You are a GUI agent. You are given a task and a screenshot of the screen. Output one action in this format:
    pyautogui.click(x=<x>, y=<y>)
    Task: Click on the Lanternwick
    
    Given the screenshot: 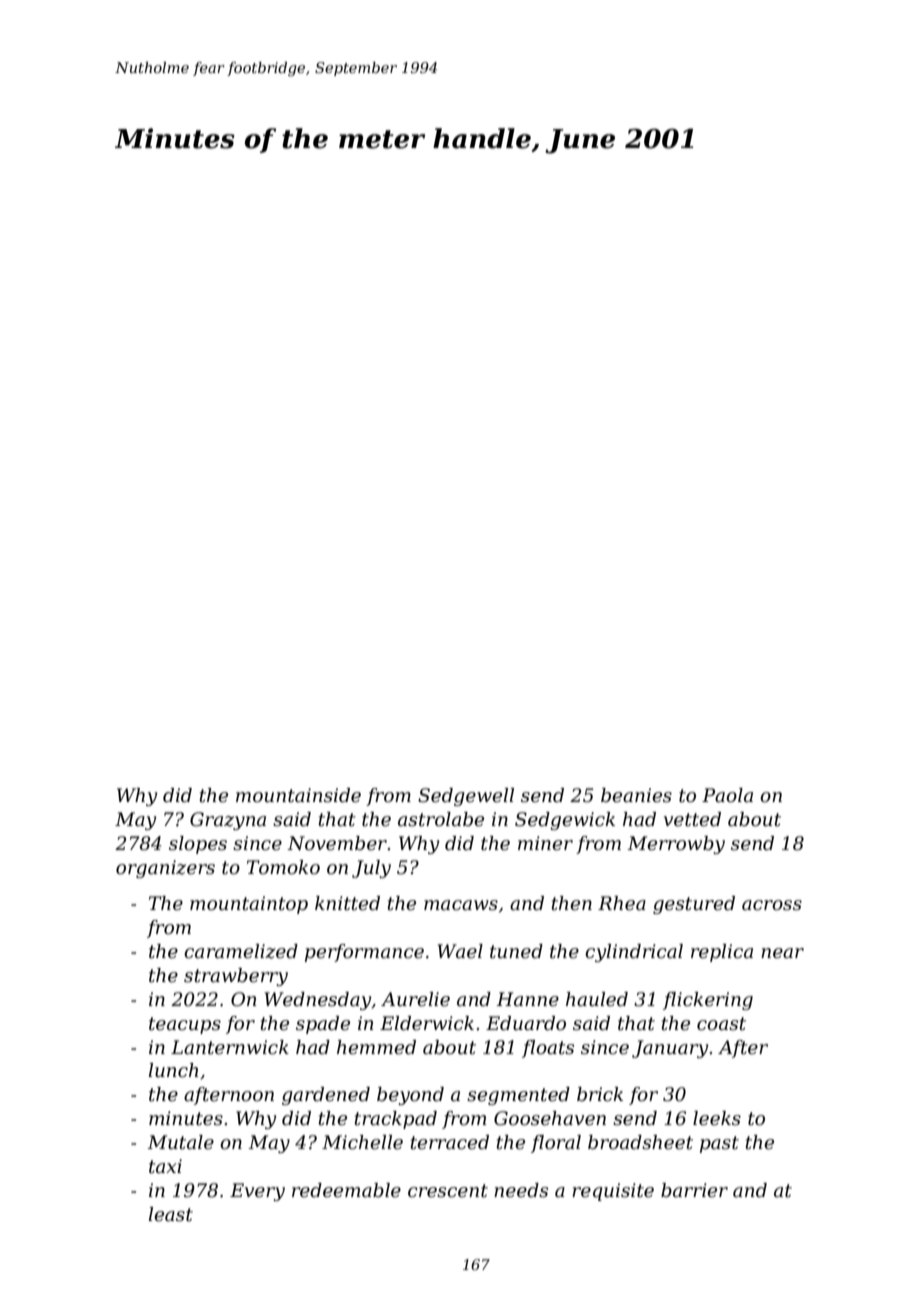 What is the action you would take?
    pyautogui.click(x=230, y=1047)
